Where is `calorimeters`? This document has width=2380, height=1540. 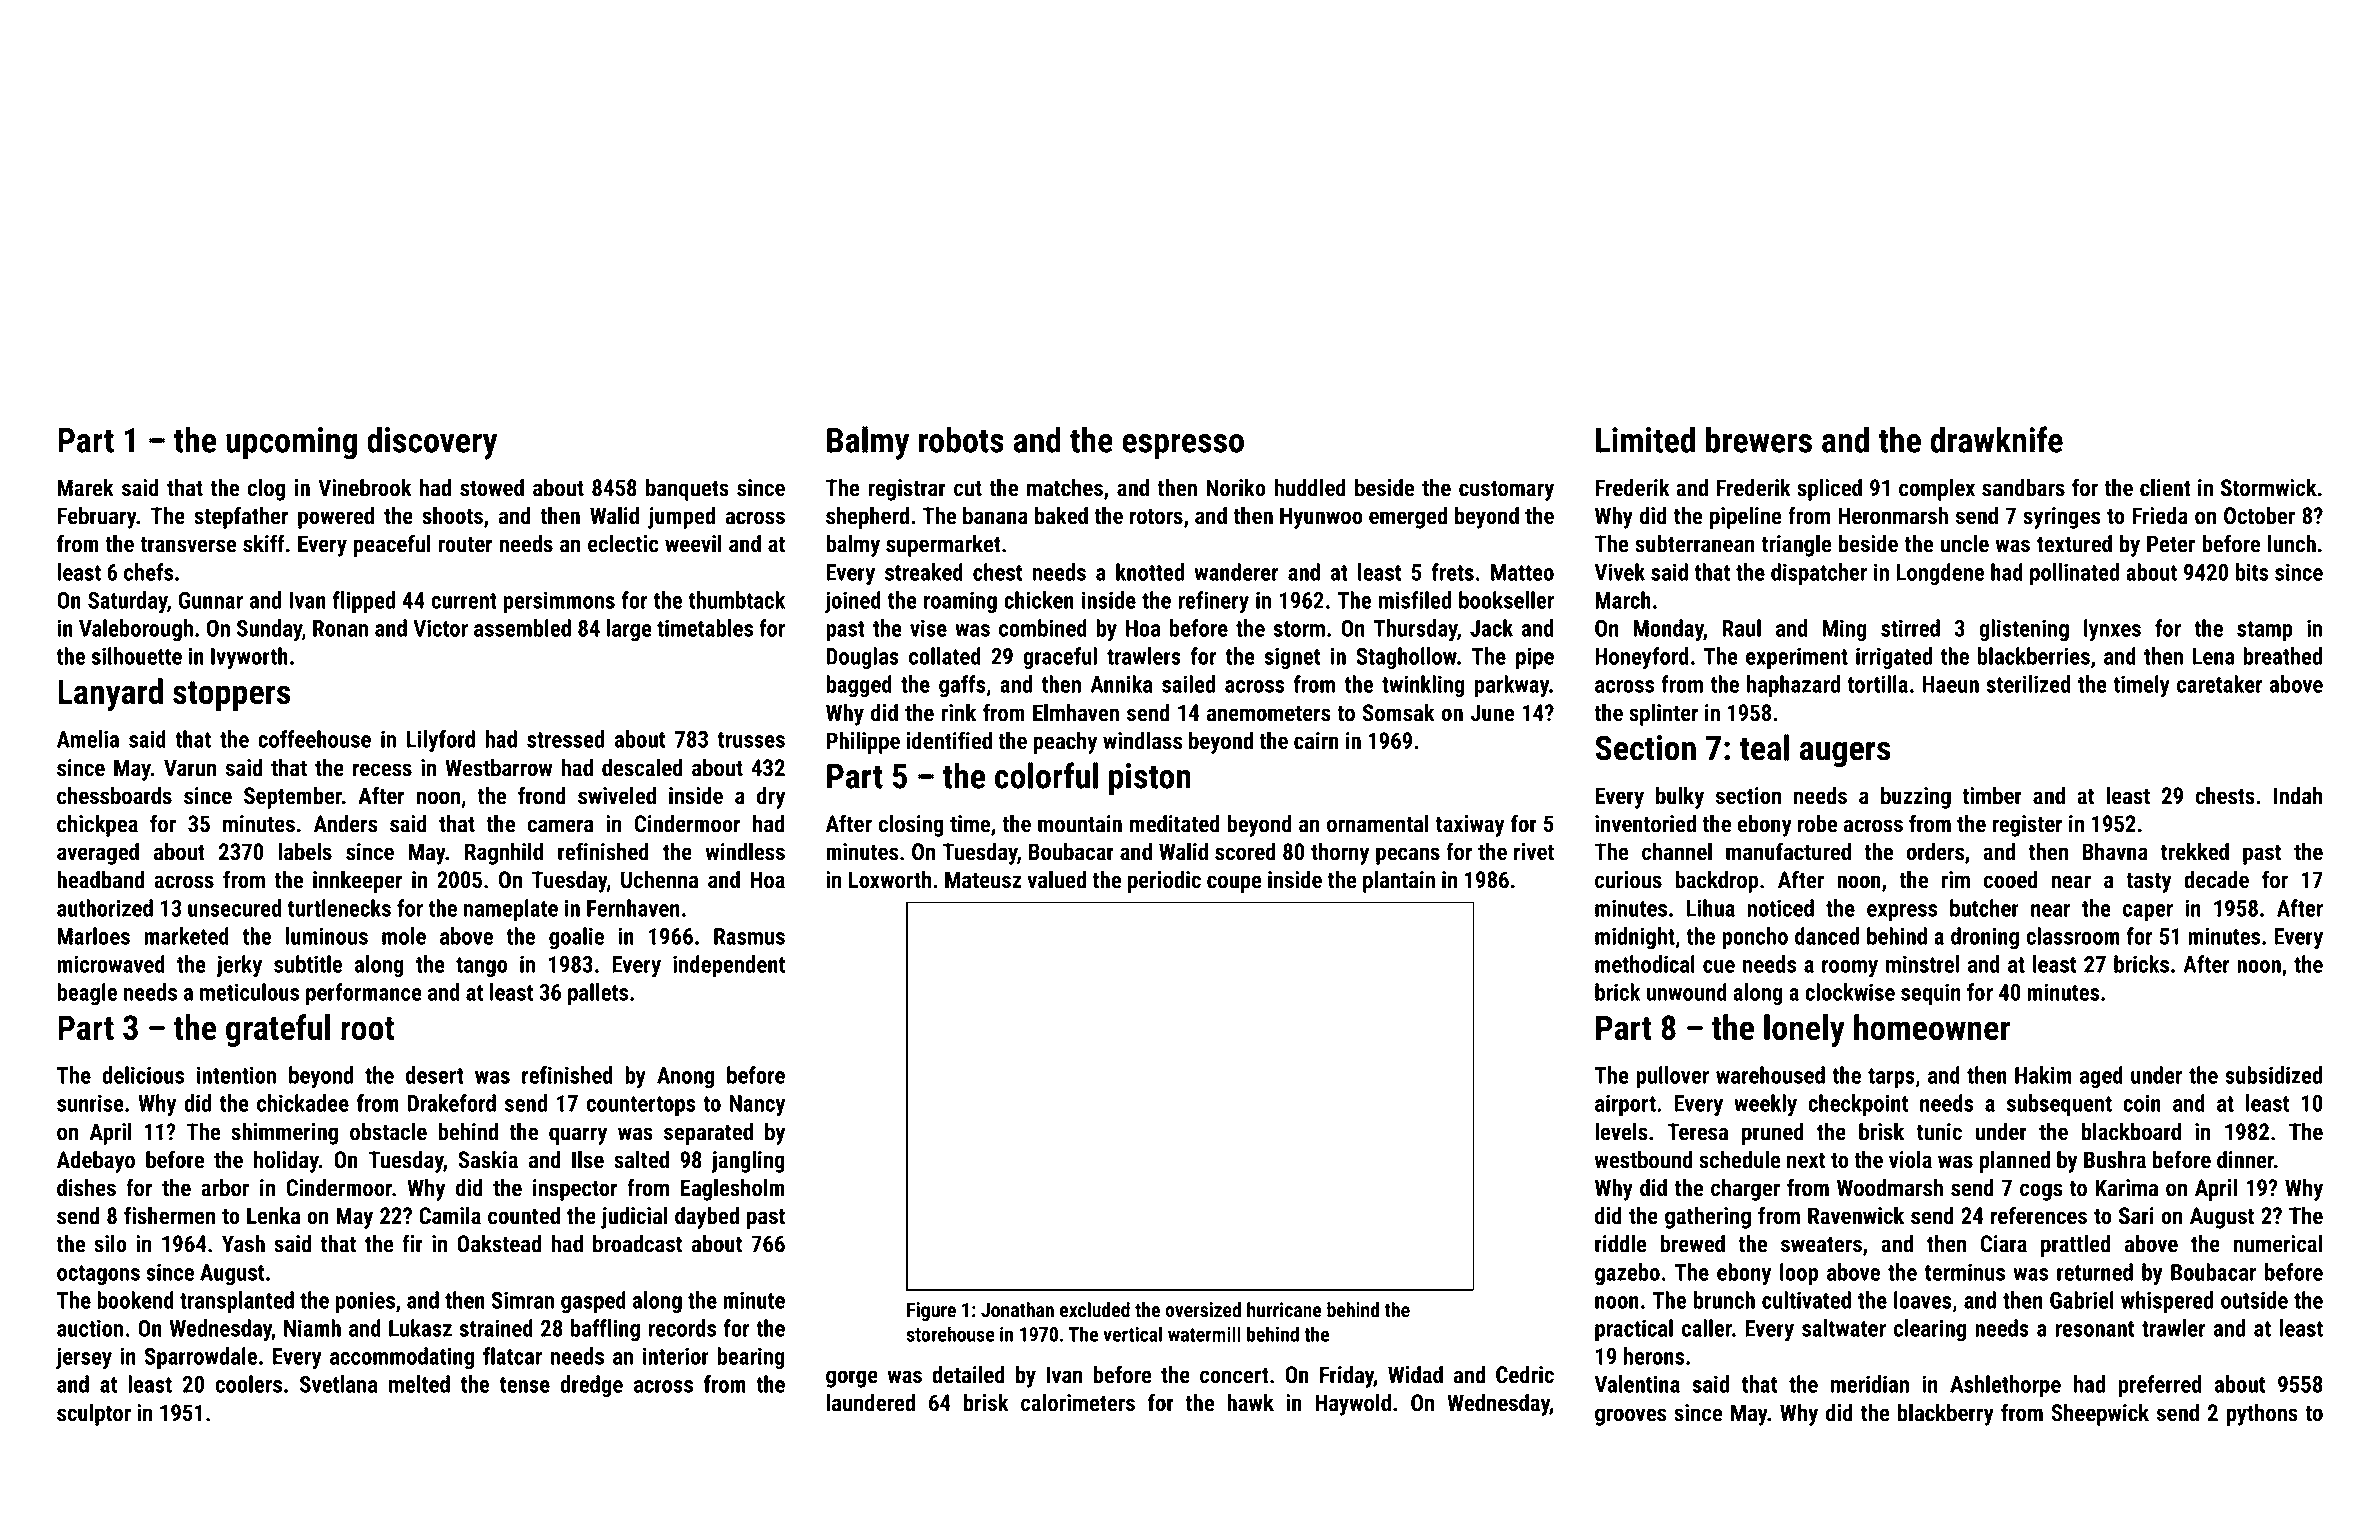
calorimeters is located at coordinates (1078, 1403).
